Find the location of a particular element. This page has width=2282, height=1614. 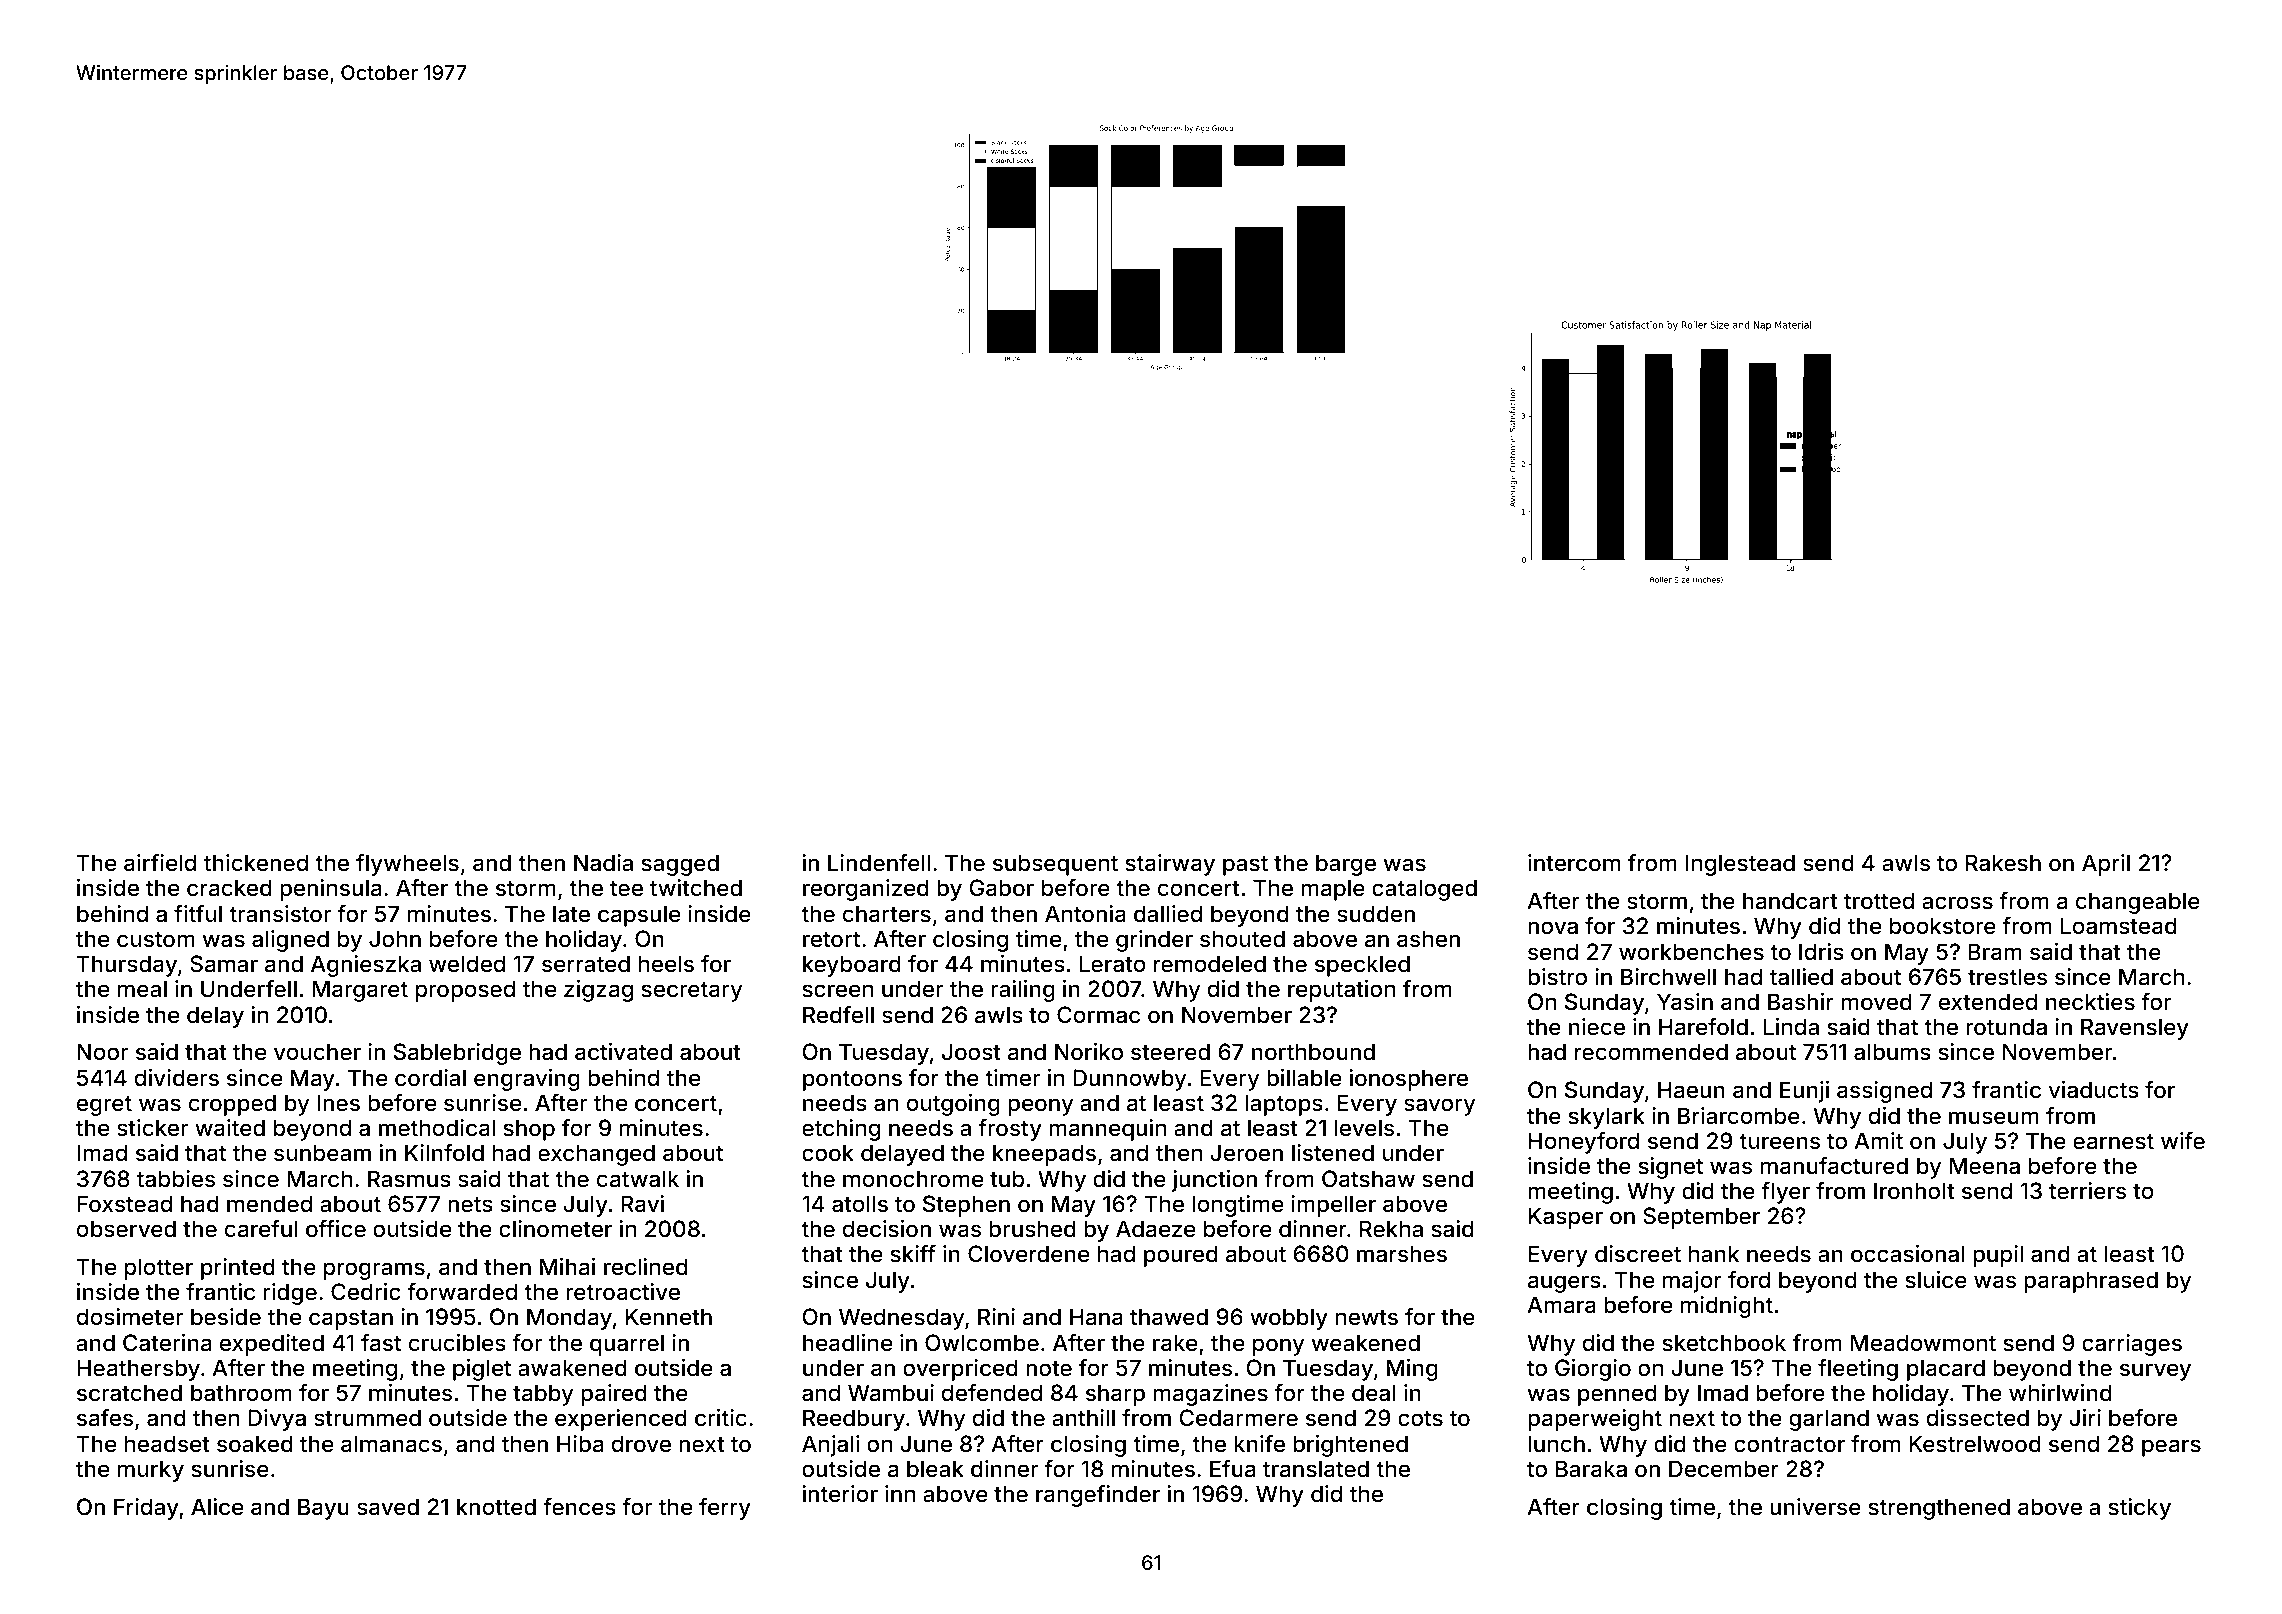

observed is located at coordinates (126, 1229).
